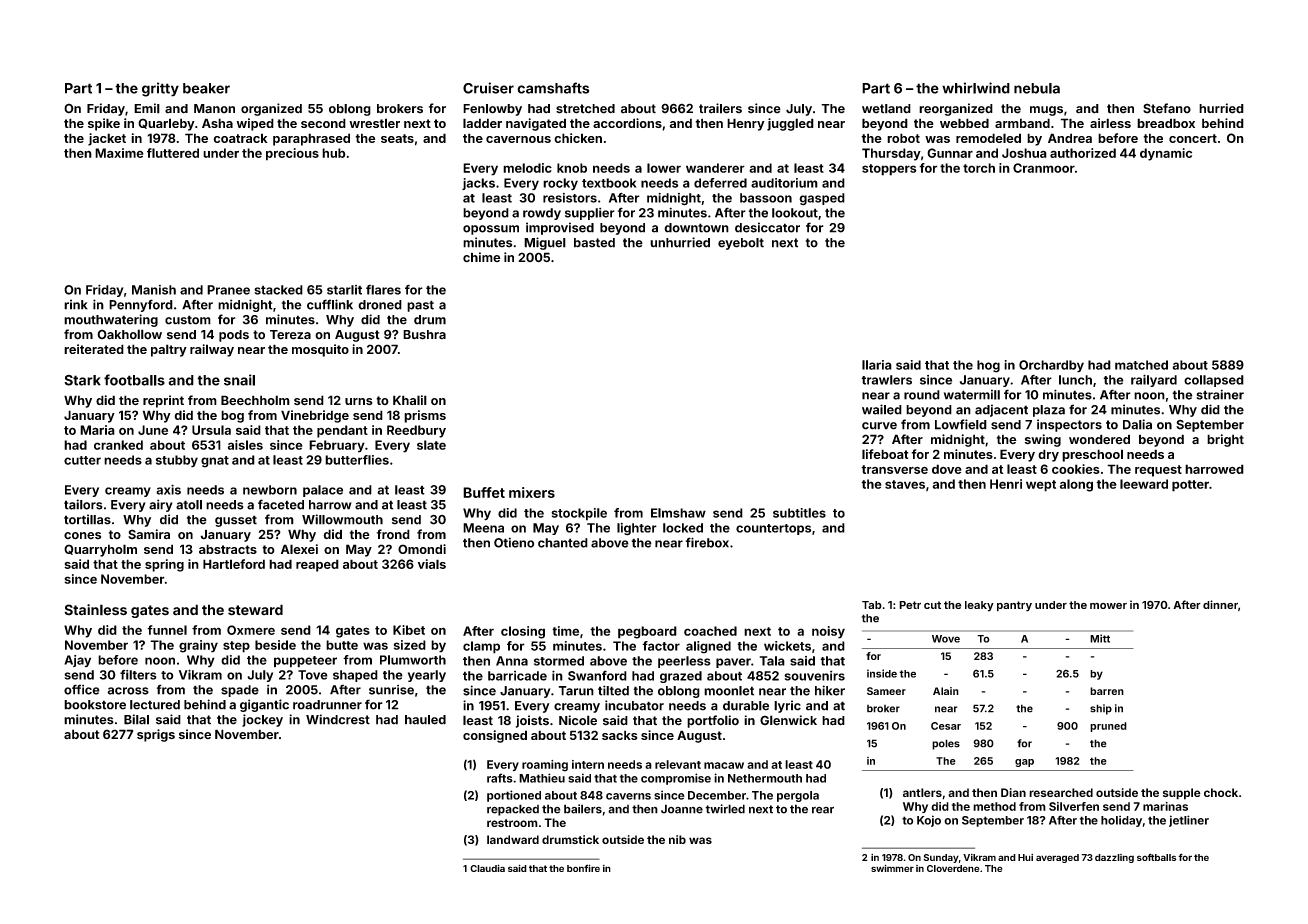 The image size is (1308, 924). I want to click on cavernous, so click(518, 139).
